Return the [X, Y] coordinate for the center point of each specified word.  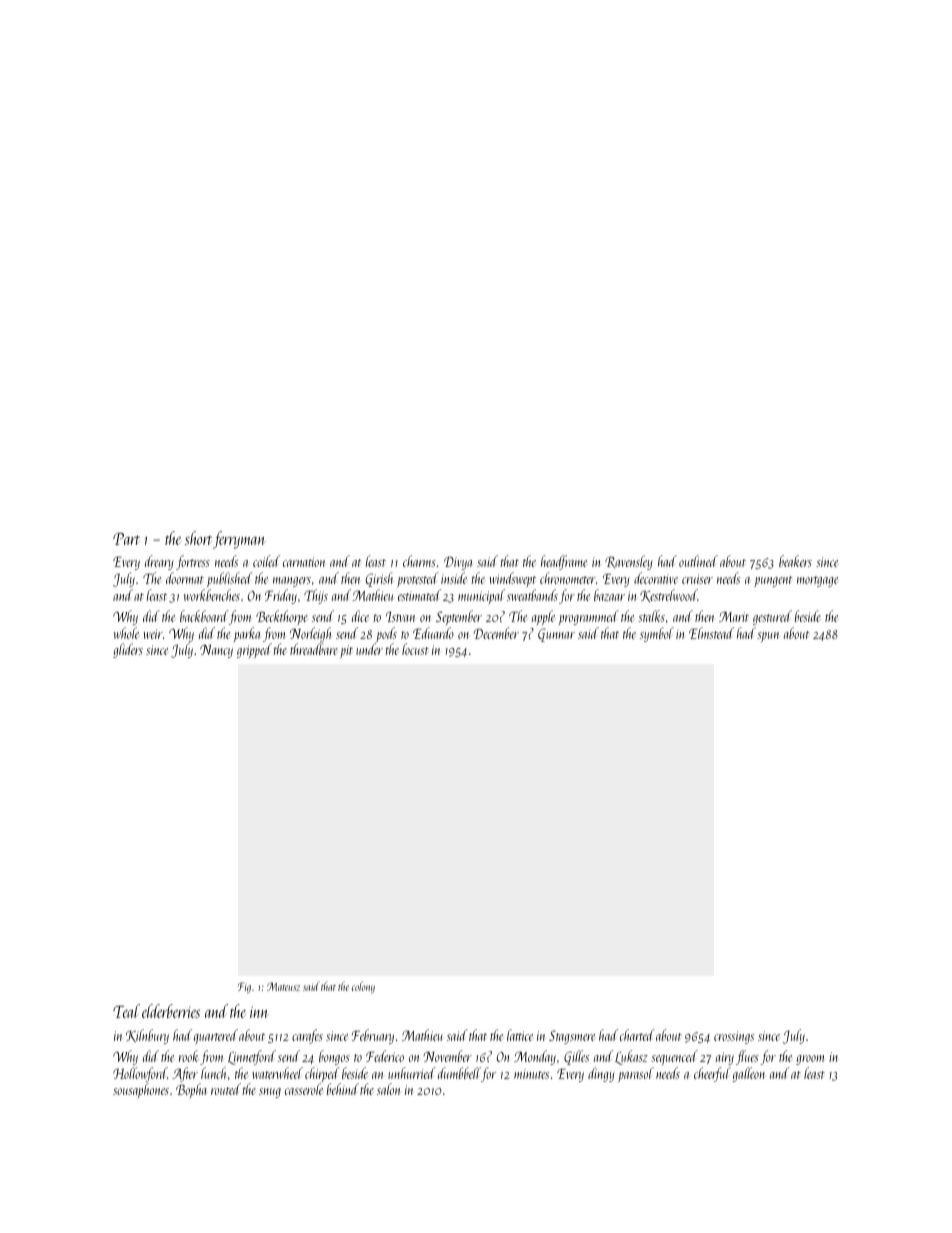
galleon [748, 1074]
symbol [657, 634]
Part [126, 539]
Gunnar [556, 635]
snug [270, 1093]
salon [388, 1089]
